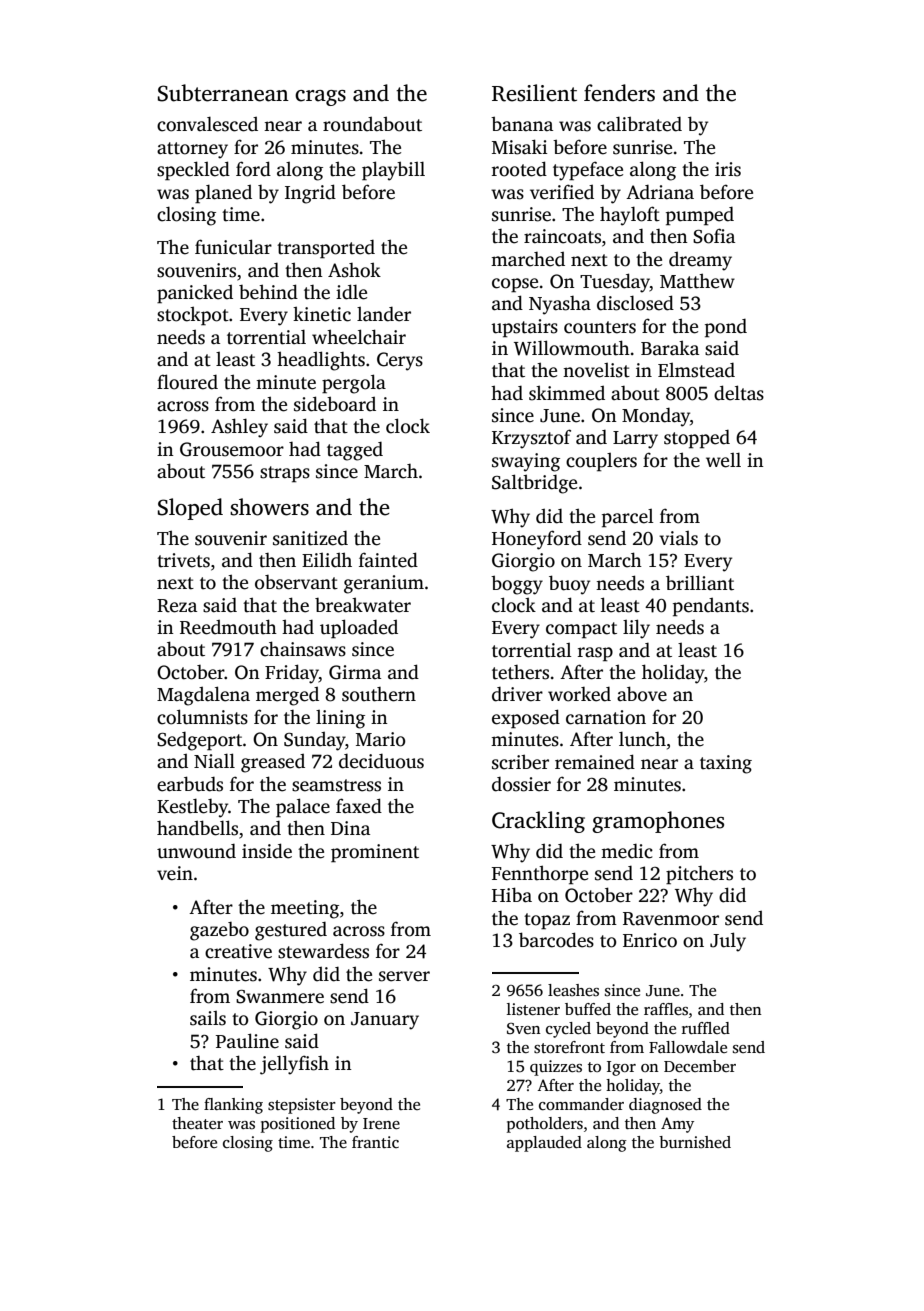  Describe the element at coordinates (202, 717) in the image. I see `columnists` at that location.
